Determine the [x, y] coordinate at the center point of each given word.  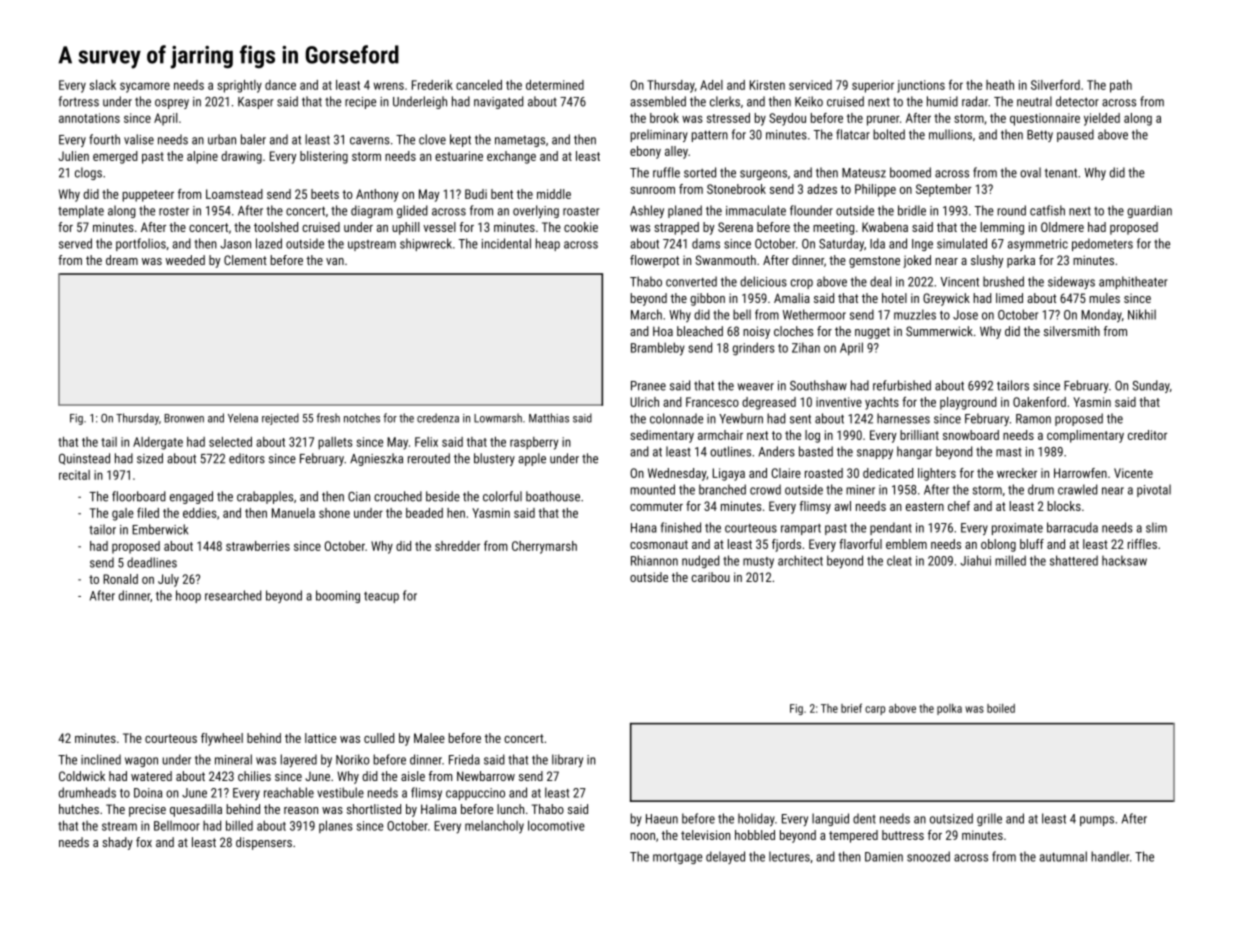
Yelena [243, 418]
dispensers [264, 843]
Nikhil [1142, 314]
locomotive [556, 825]
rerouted [429, 458]
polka [949, 709]
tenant [1061, 173]
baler [253, 139]
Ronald [120, 579]
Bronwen [184, 418]
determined [555, 85]
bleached [700, 331]
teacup [381, 597]
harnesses [903, 418]
